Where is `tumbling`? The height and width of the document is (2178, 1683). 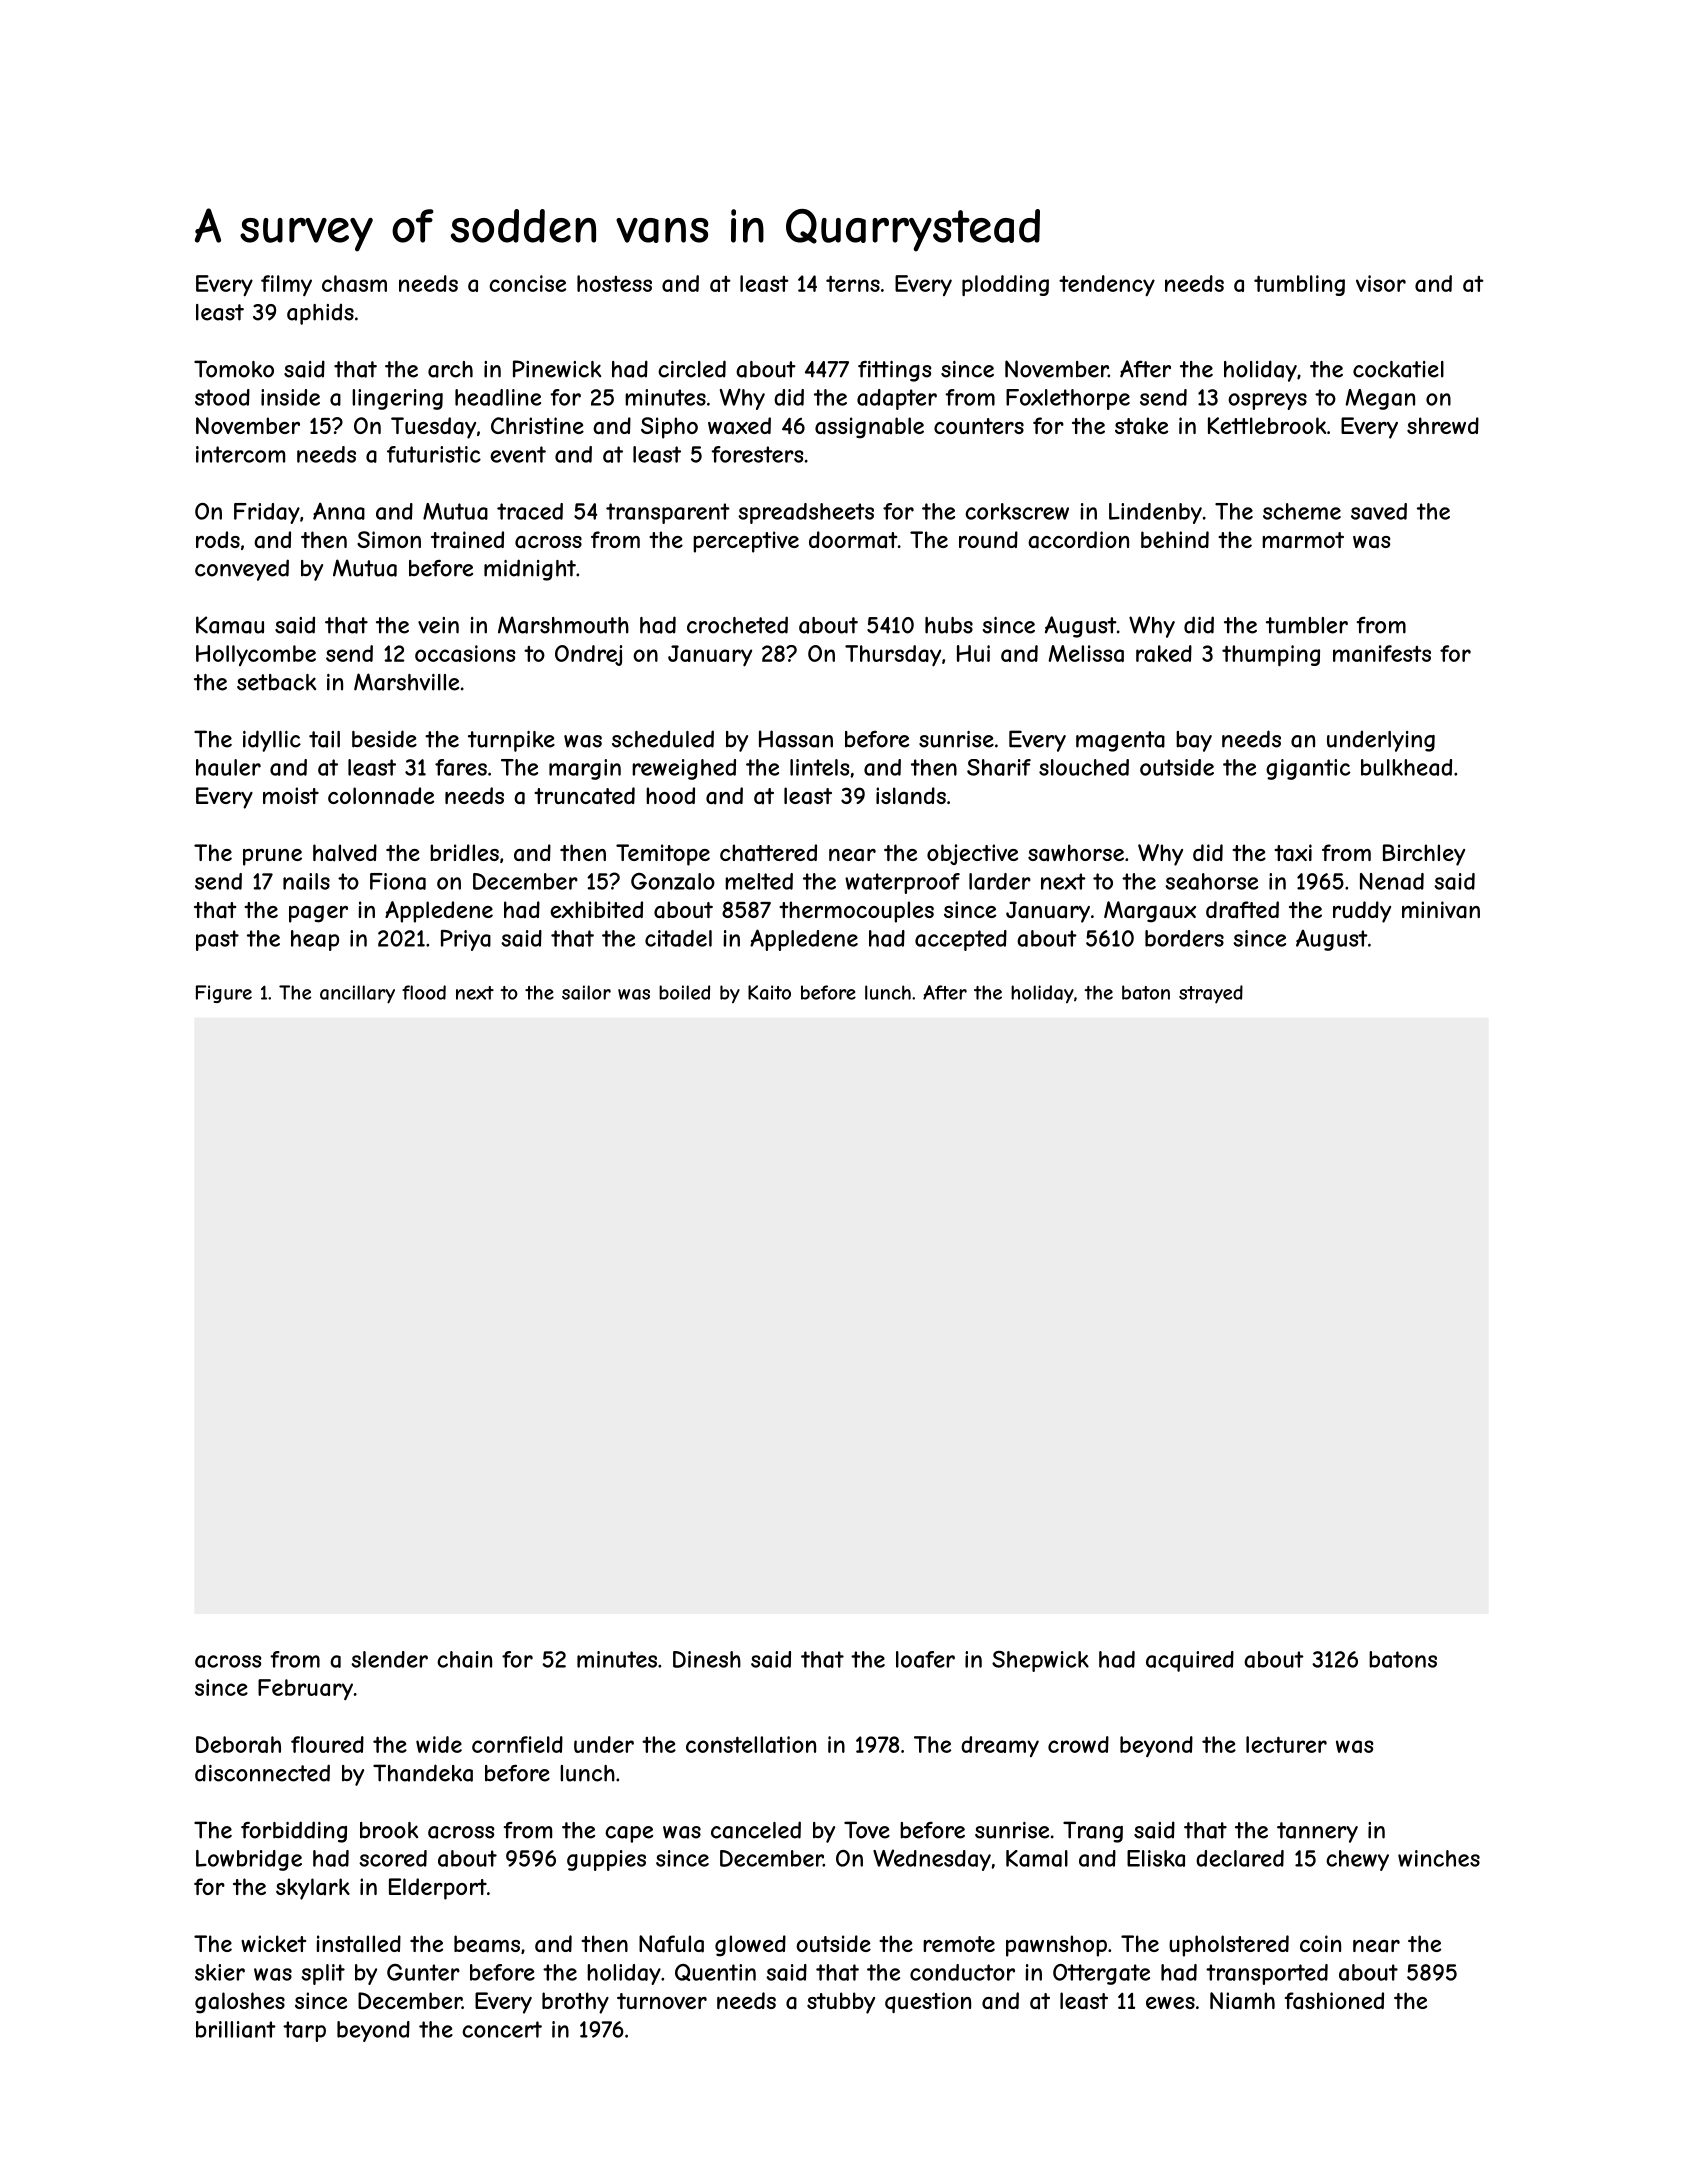 tumbling is located at coordinates (1299, 285).
